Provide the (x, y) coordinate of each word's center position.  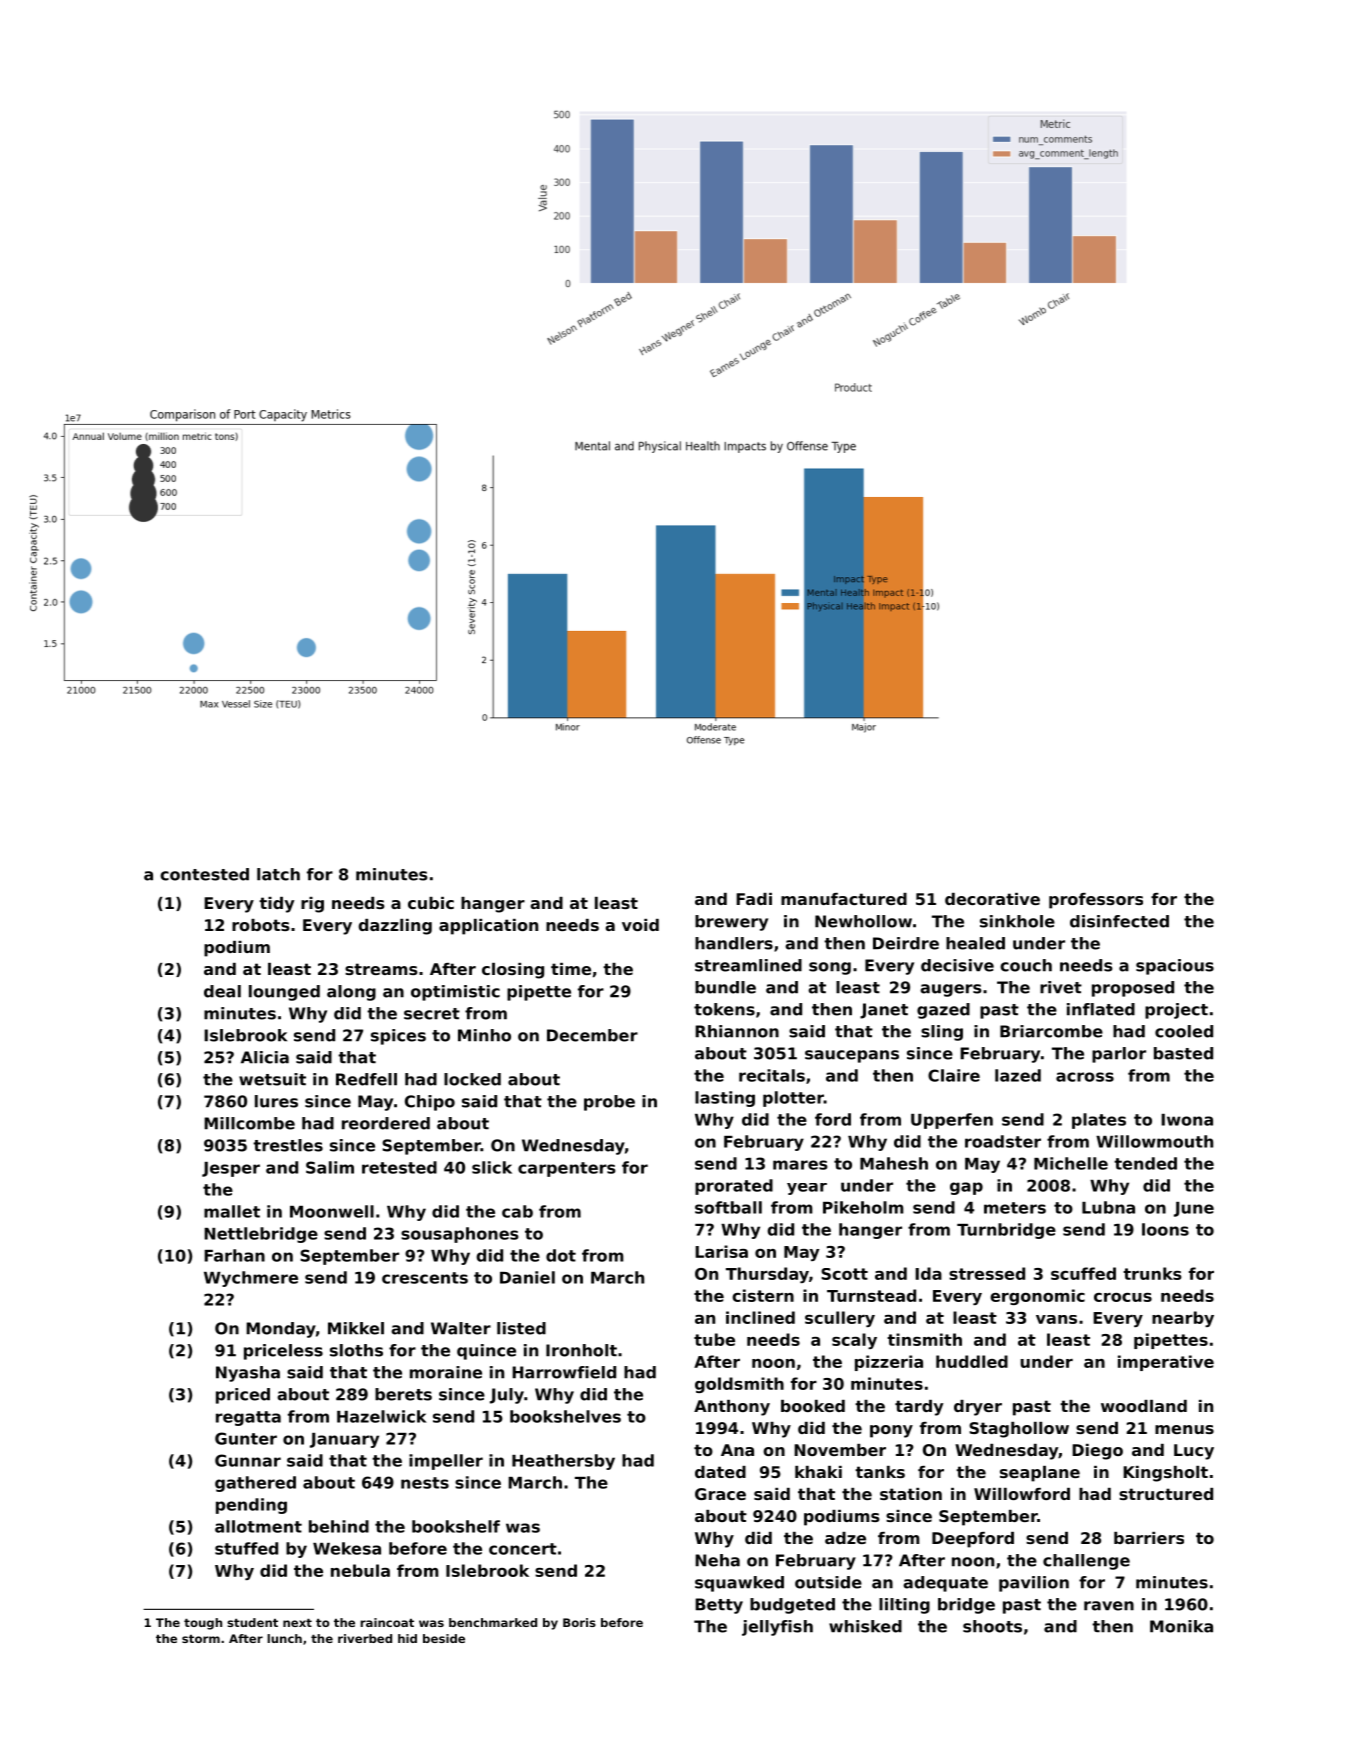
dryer (978, 1408)
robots (261, 925)
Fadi (754, 899)
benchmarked (493, 1622)
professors (1096, 901)
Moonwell (332, 1211)
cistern (763, 1295)
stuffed (246, 1548)
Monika (1181, 1626)
